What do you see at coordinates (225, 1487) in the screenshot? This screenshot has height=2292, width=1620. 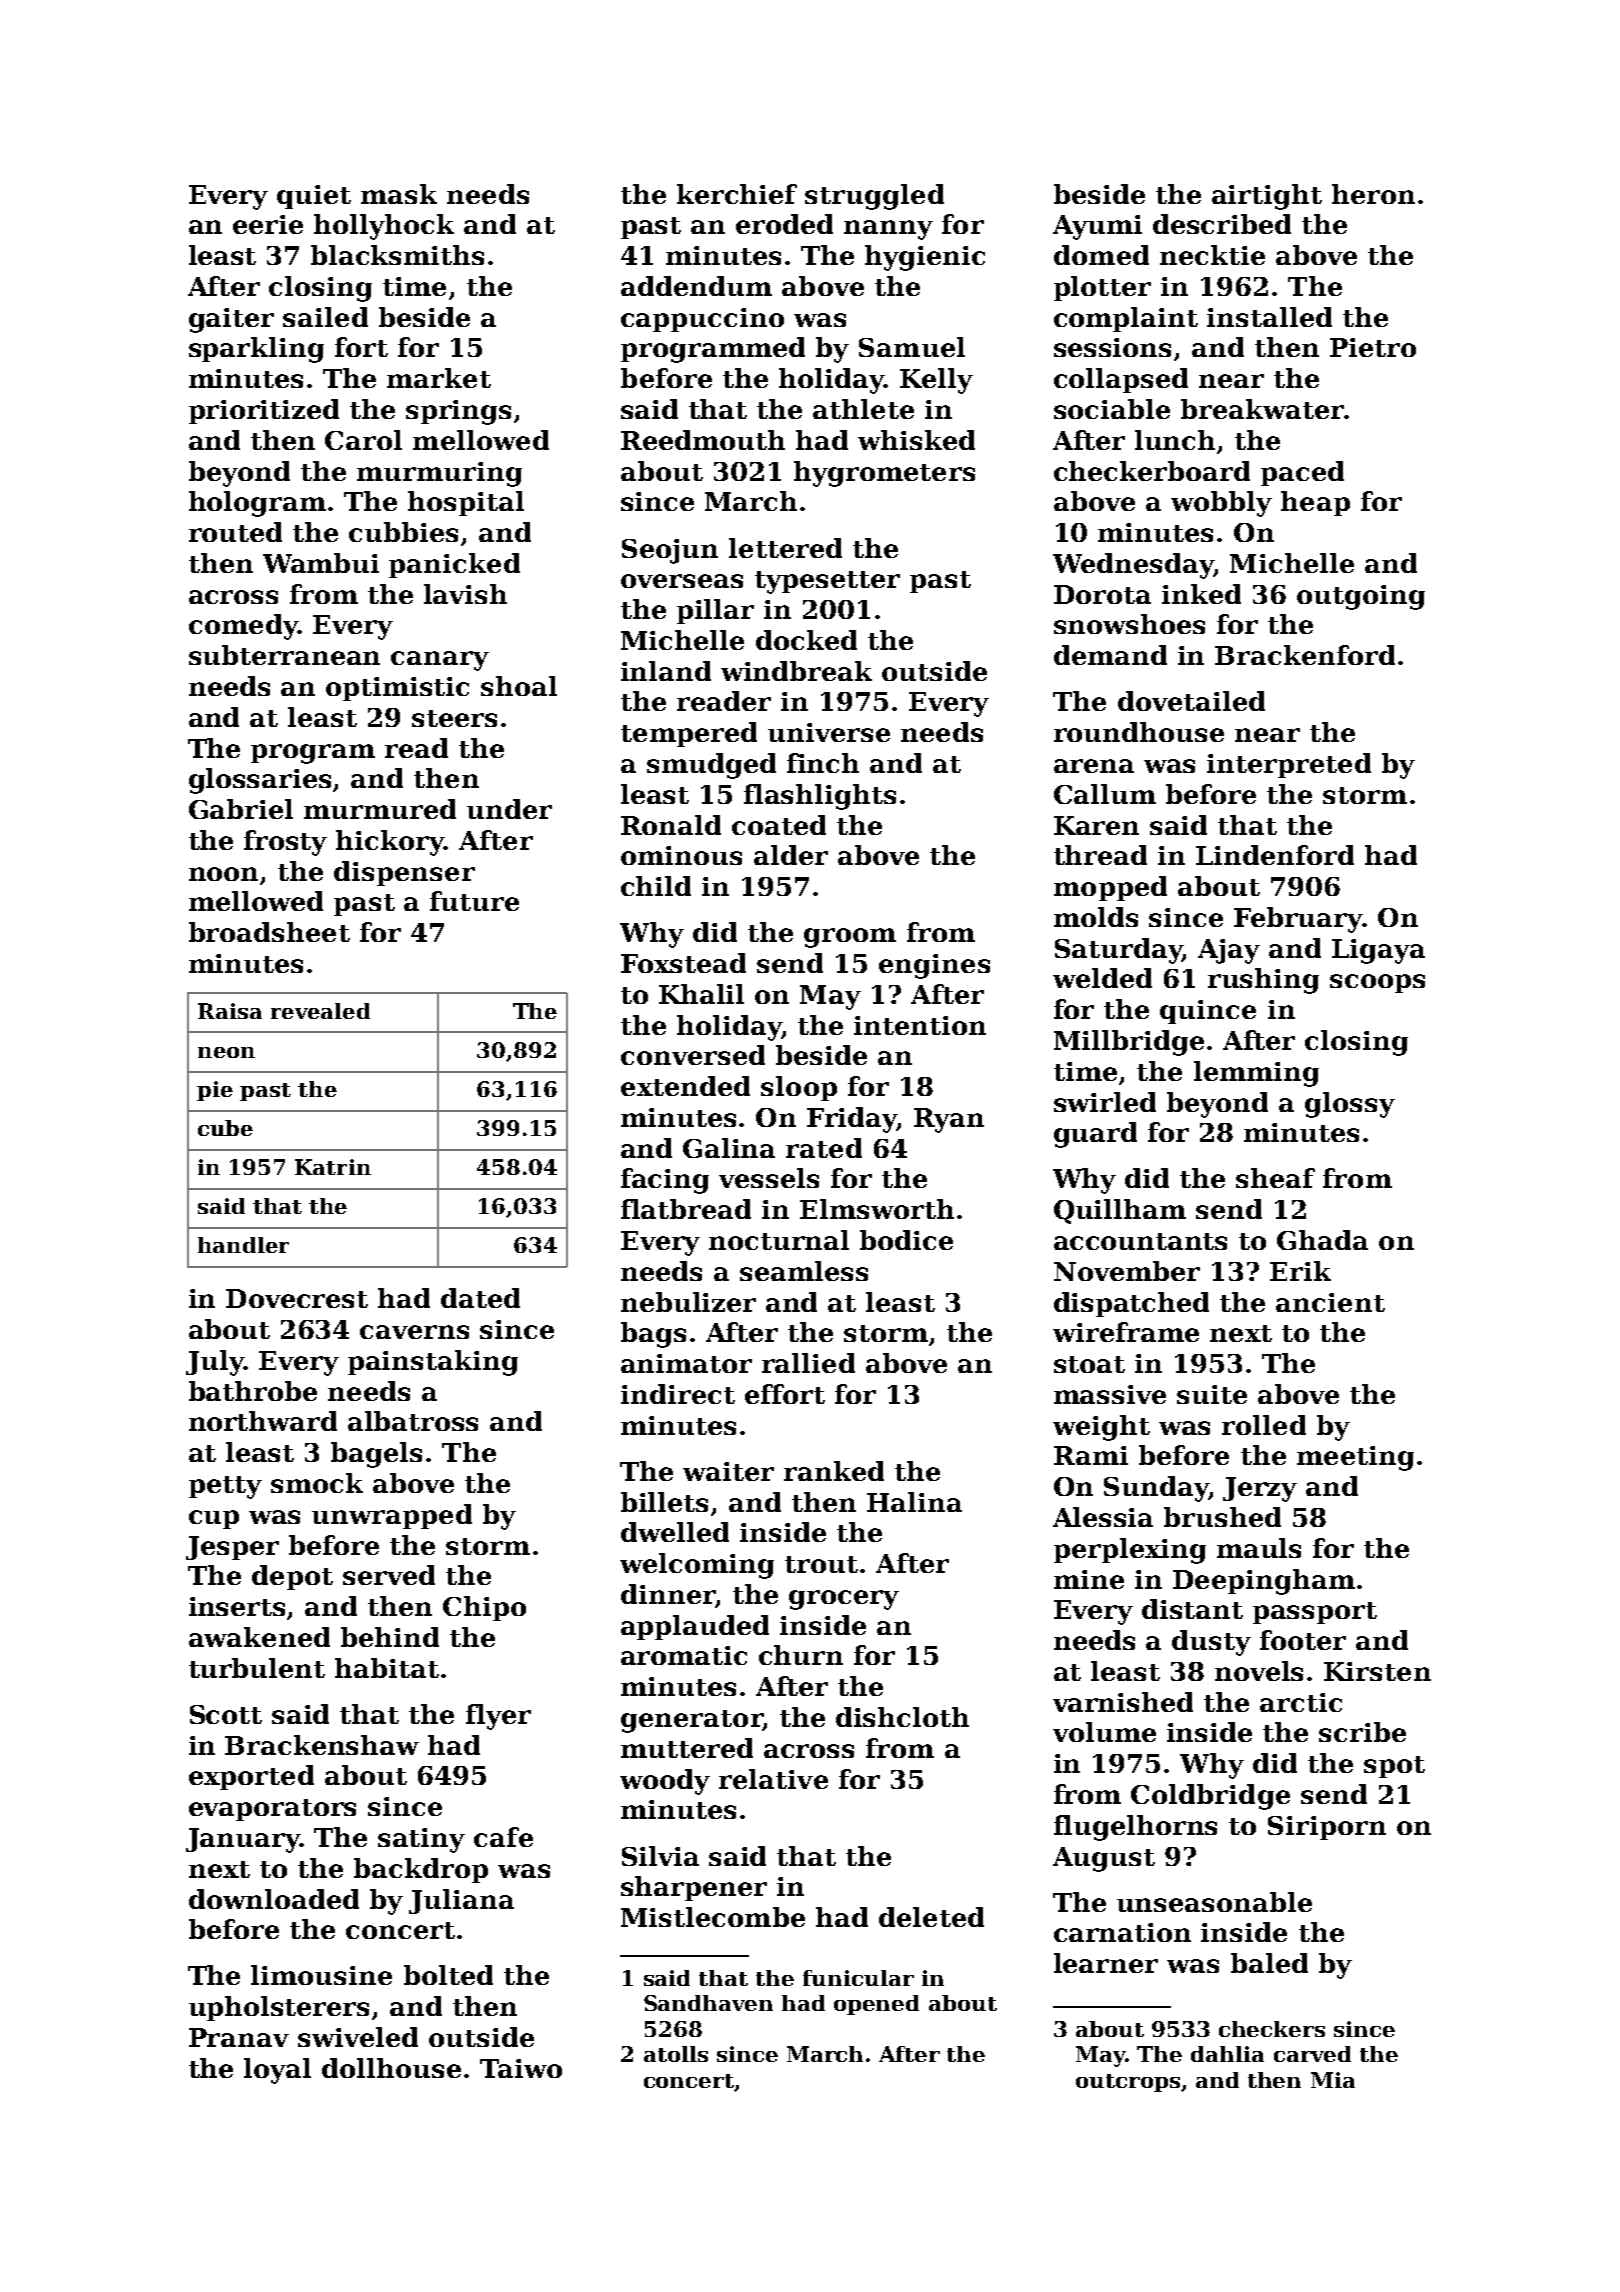 I see `petty` at bounding box center [225, 1487].
